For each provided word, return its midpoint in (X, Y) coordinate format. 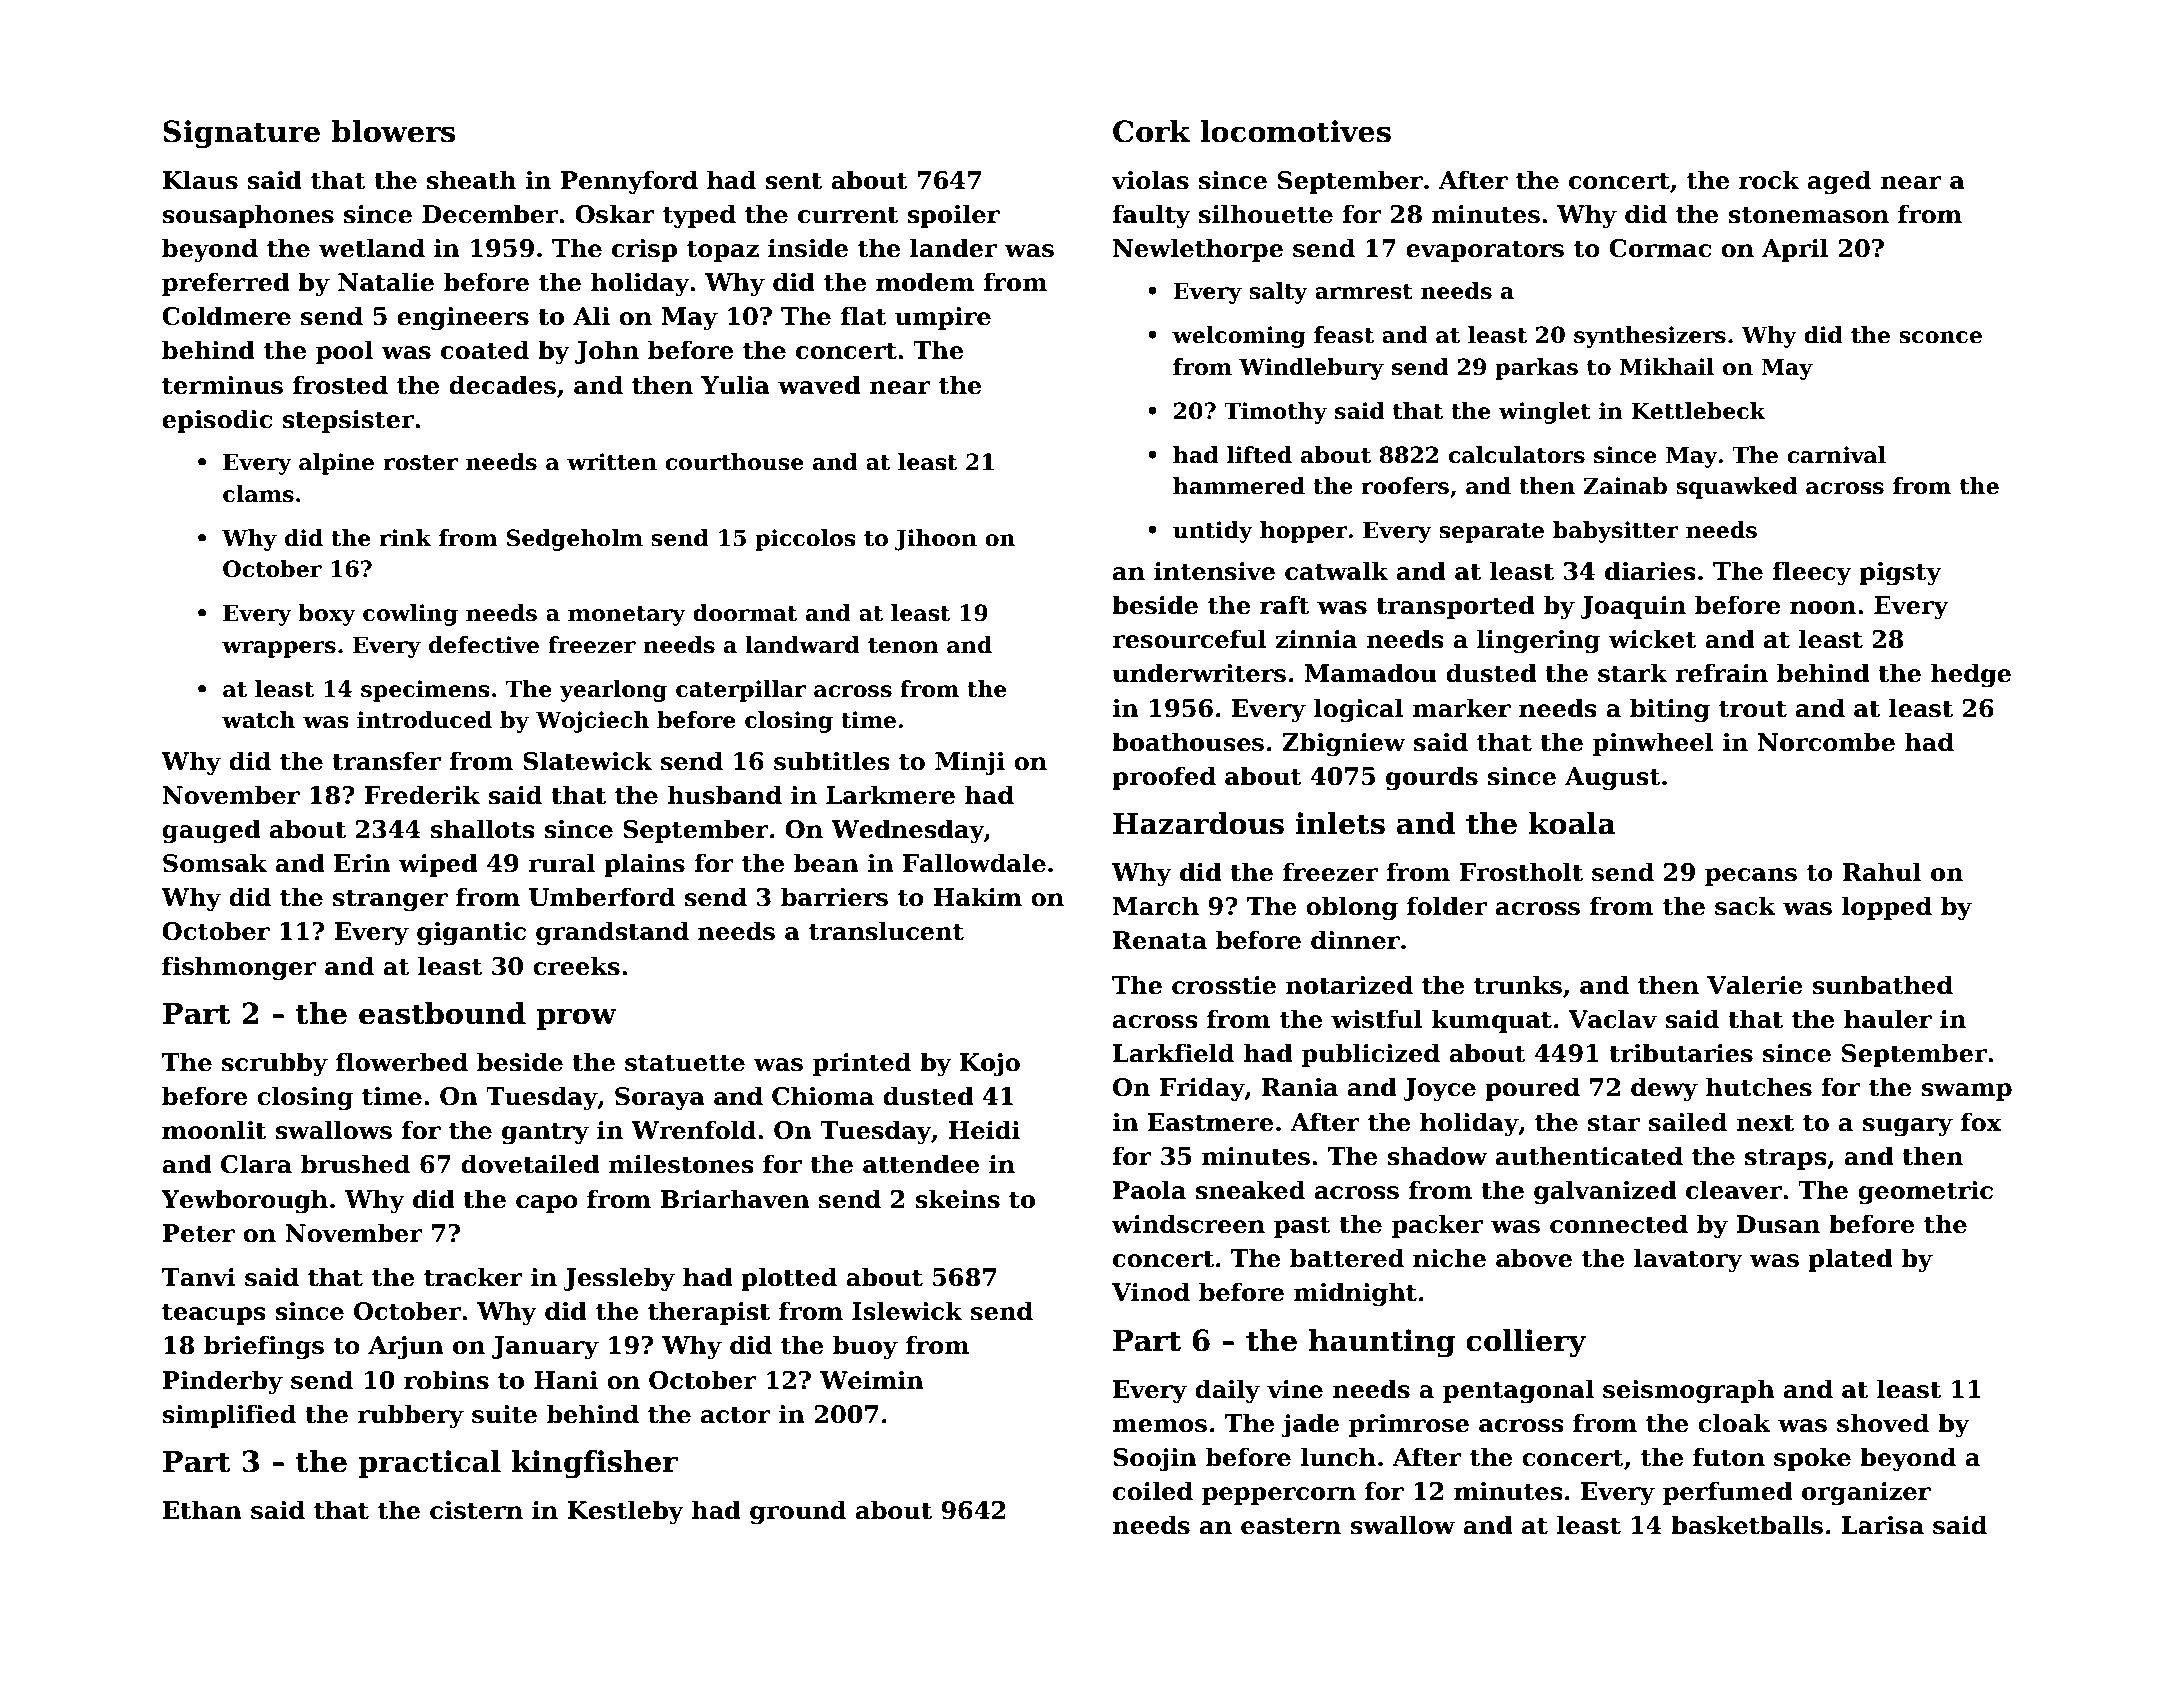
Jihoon (935, 540)
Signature (241, 134)
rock (1769, 180)
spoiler (953, 216)
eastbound (442, 1013)
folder (1447, 906)
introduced (424, 720)
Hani (566, 1380)
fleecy (1812, 573)
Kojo (990, 1065)
